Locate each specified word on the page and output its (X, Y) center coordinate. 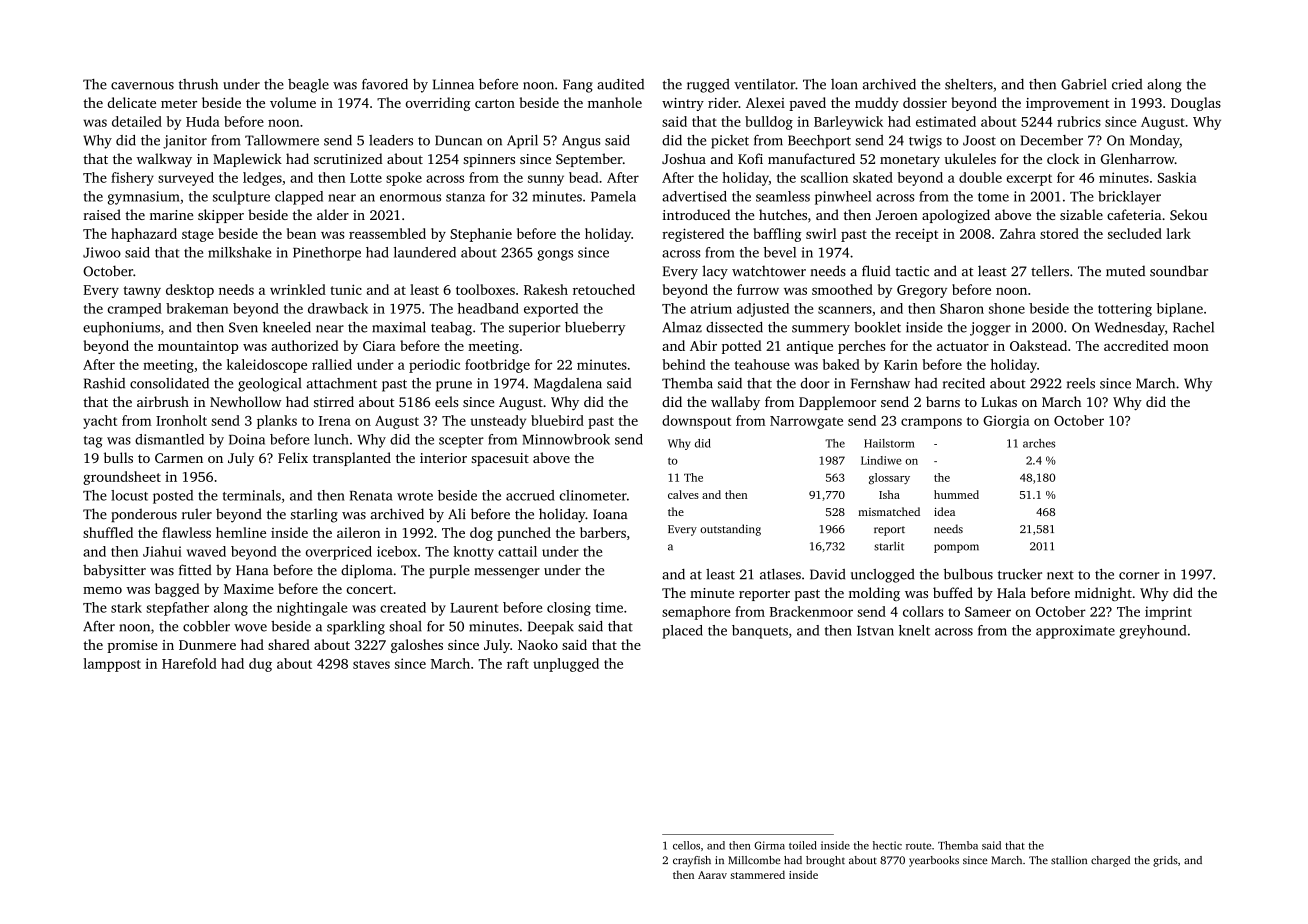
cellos (686, 845)
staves (371, 664)
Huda (203, 121)
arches (1039, 443)
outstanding (730, 530)
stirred (334, 401)
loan (844, 84)
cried (1127, 84)
